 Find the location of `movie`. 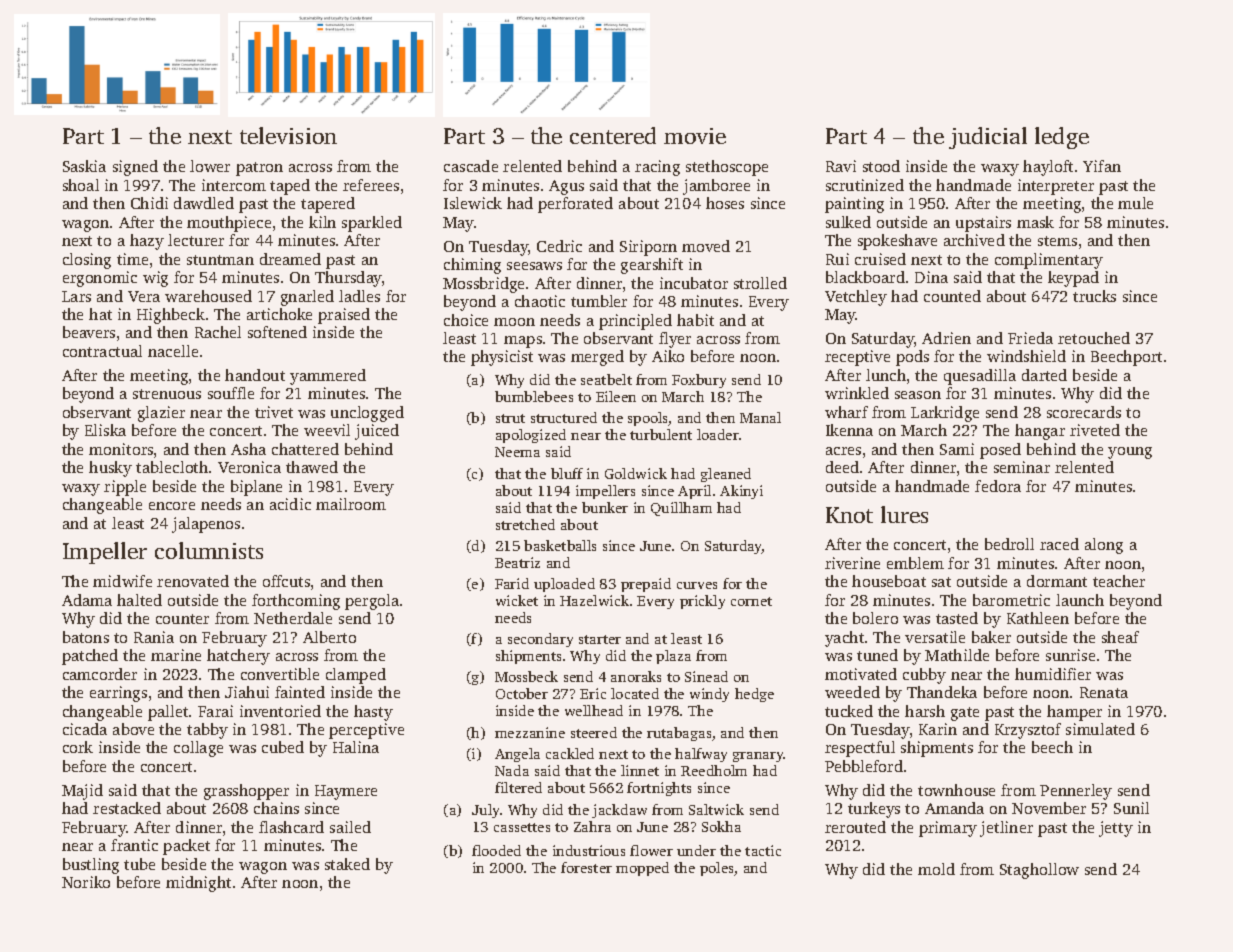

movie is located at coordinates (695, 136).
